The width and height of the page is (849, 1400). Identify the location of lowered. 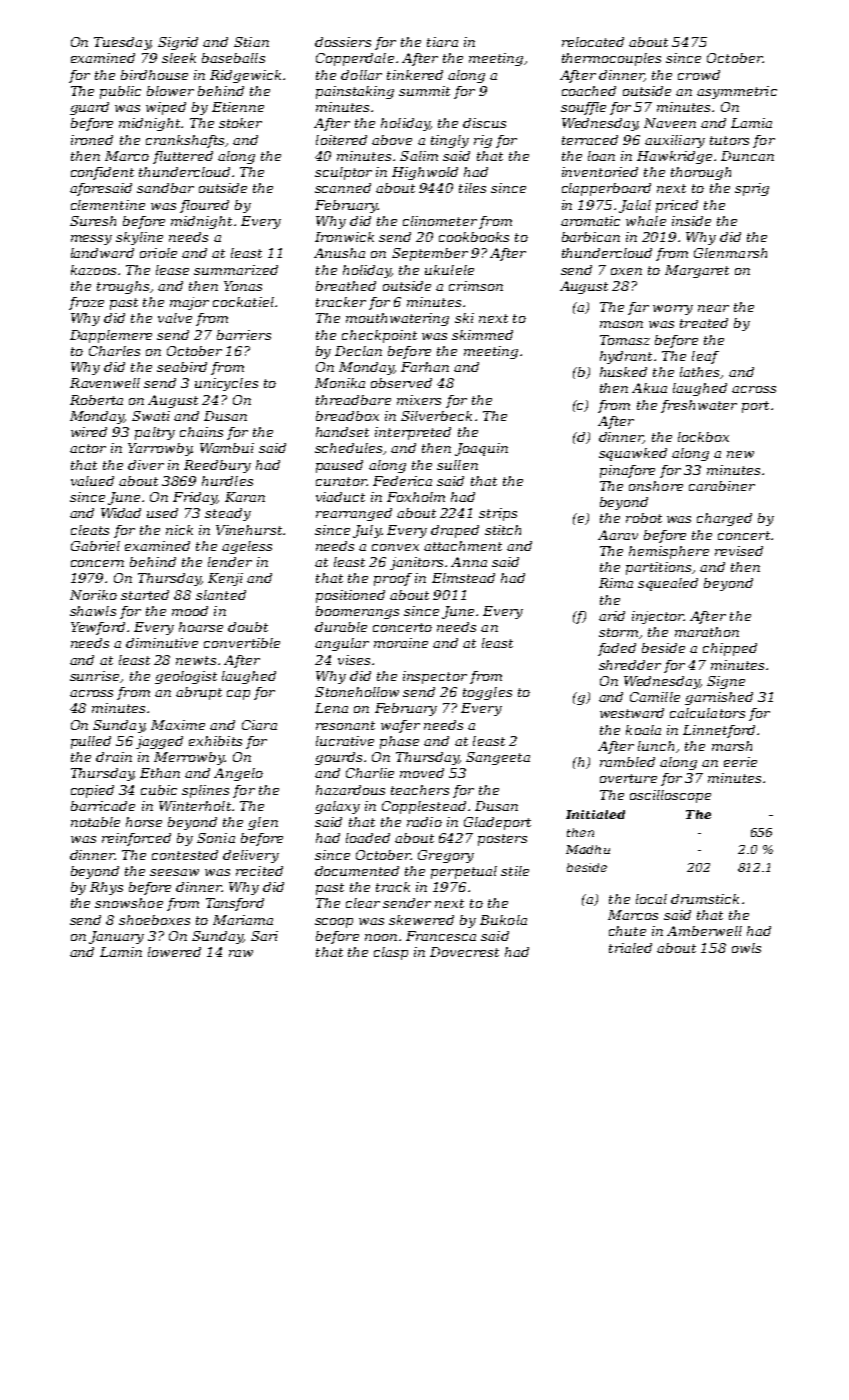
(174, 952).
